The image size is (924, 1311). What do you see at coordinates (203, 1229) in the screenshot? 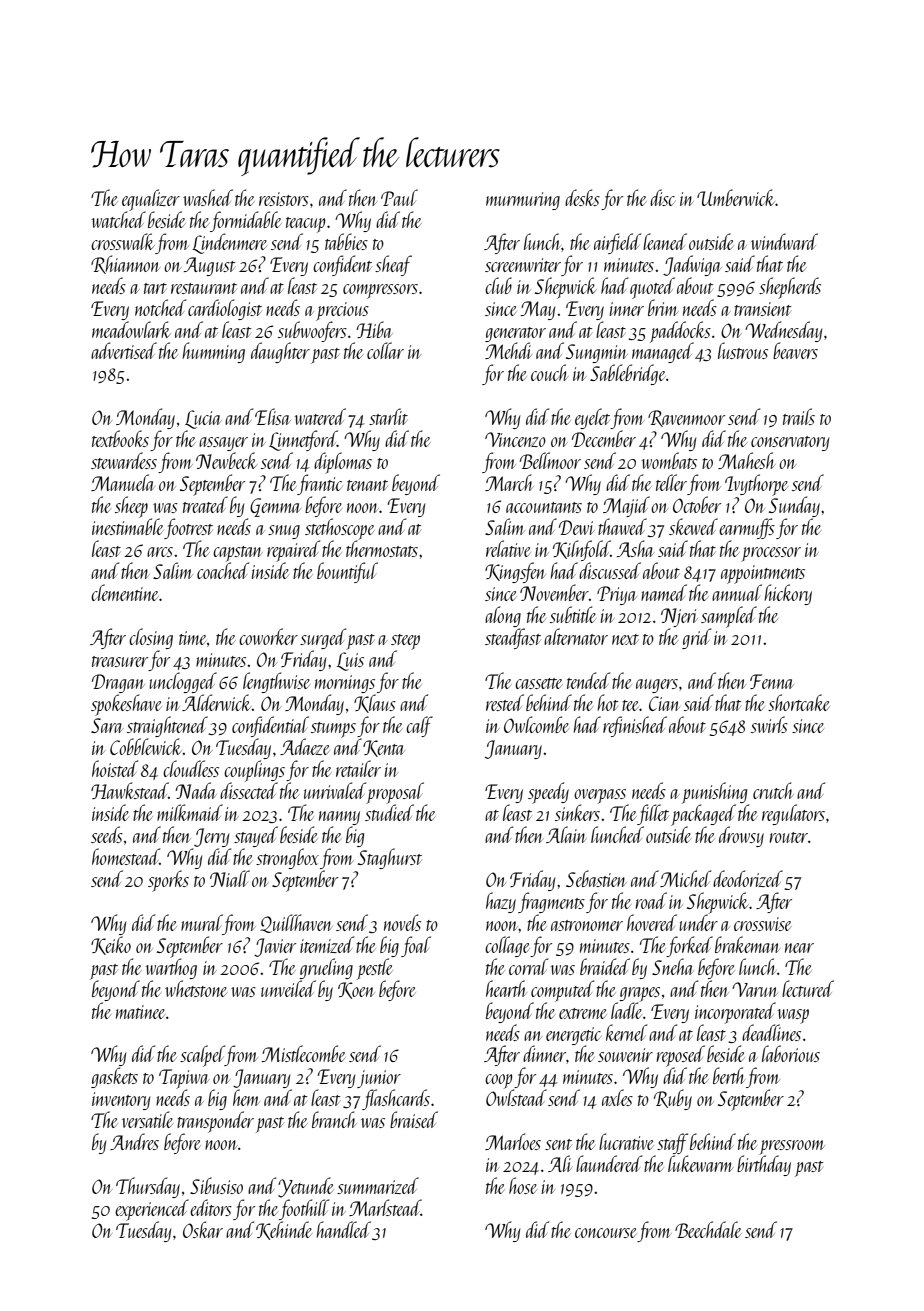
I see `Oskar` at bounding box center [203, 1229].
